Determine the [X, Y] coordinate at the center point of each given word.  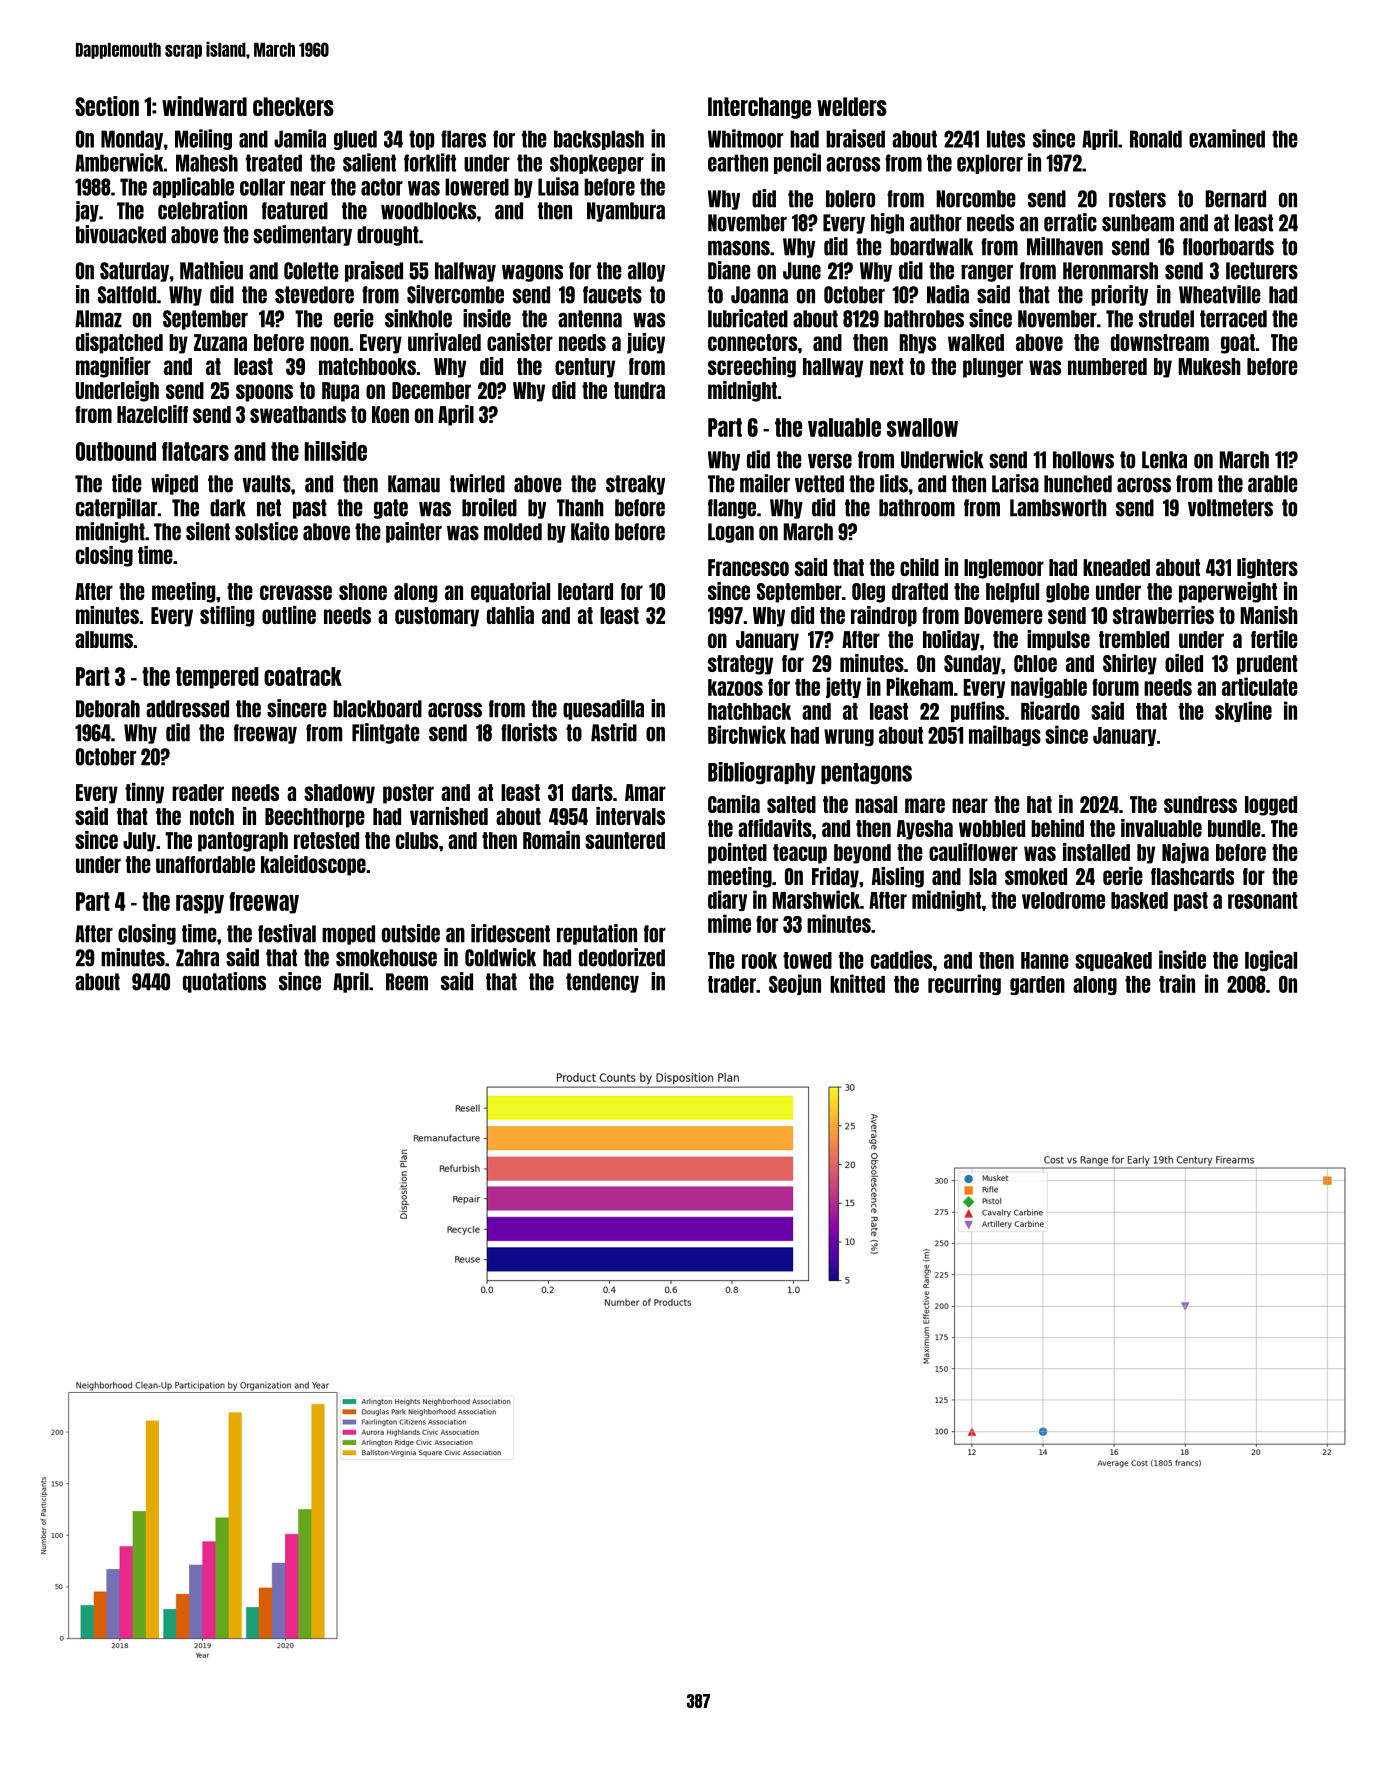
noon [329, 343]
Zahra [197, 958]
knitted [857, 983]
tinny [144, 793]
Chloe [1035, 663]
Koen [390, 414]
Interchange [759, 108]
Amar [645, 792]
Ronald [1156, 139]
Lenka [1164, 460]
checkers [293, 106]
